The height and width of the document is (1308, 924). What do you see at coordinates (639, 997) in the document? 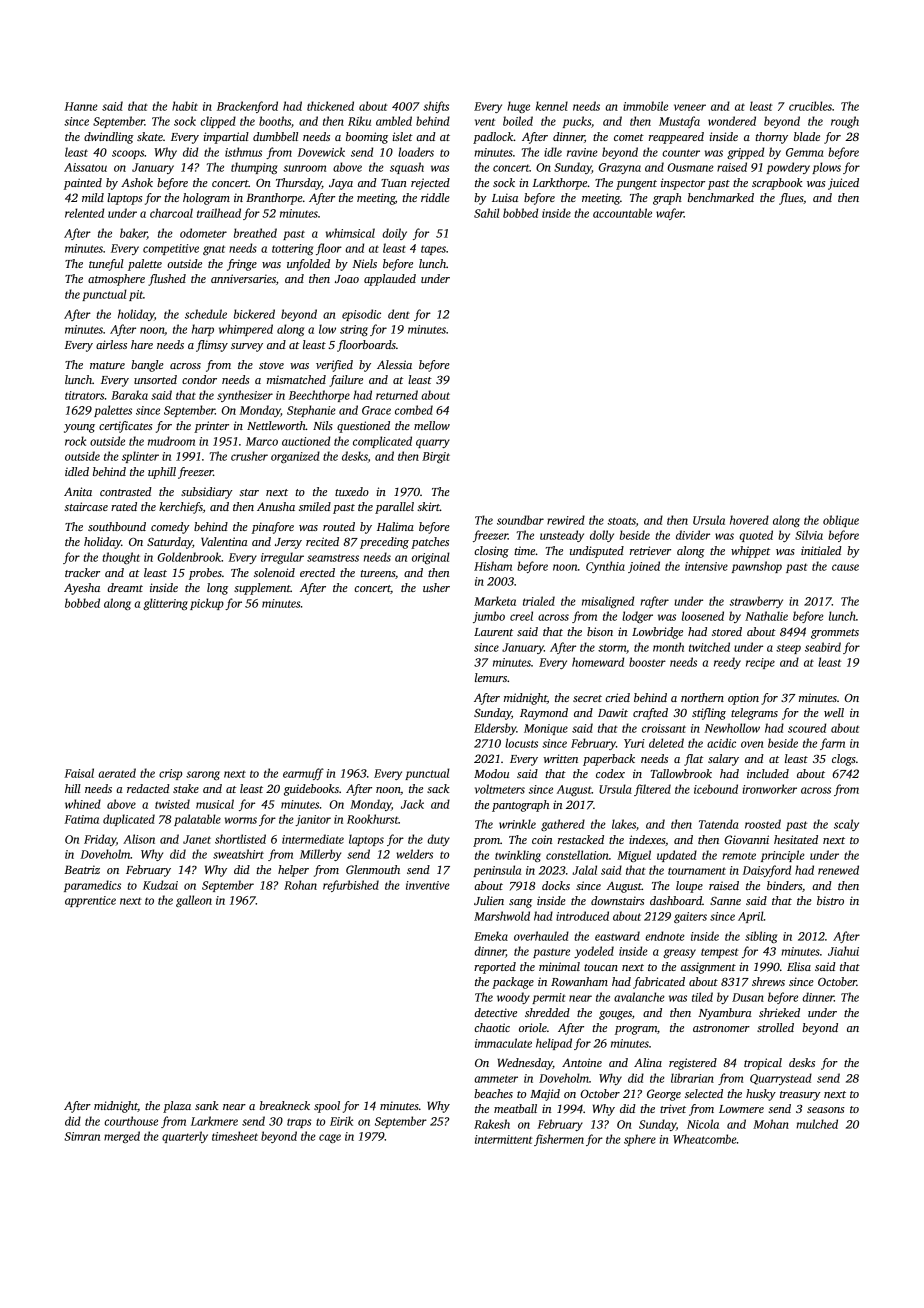
I see `avalanche` at bounding box center [639, 997].
